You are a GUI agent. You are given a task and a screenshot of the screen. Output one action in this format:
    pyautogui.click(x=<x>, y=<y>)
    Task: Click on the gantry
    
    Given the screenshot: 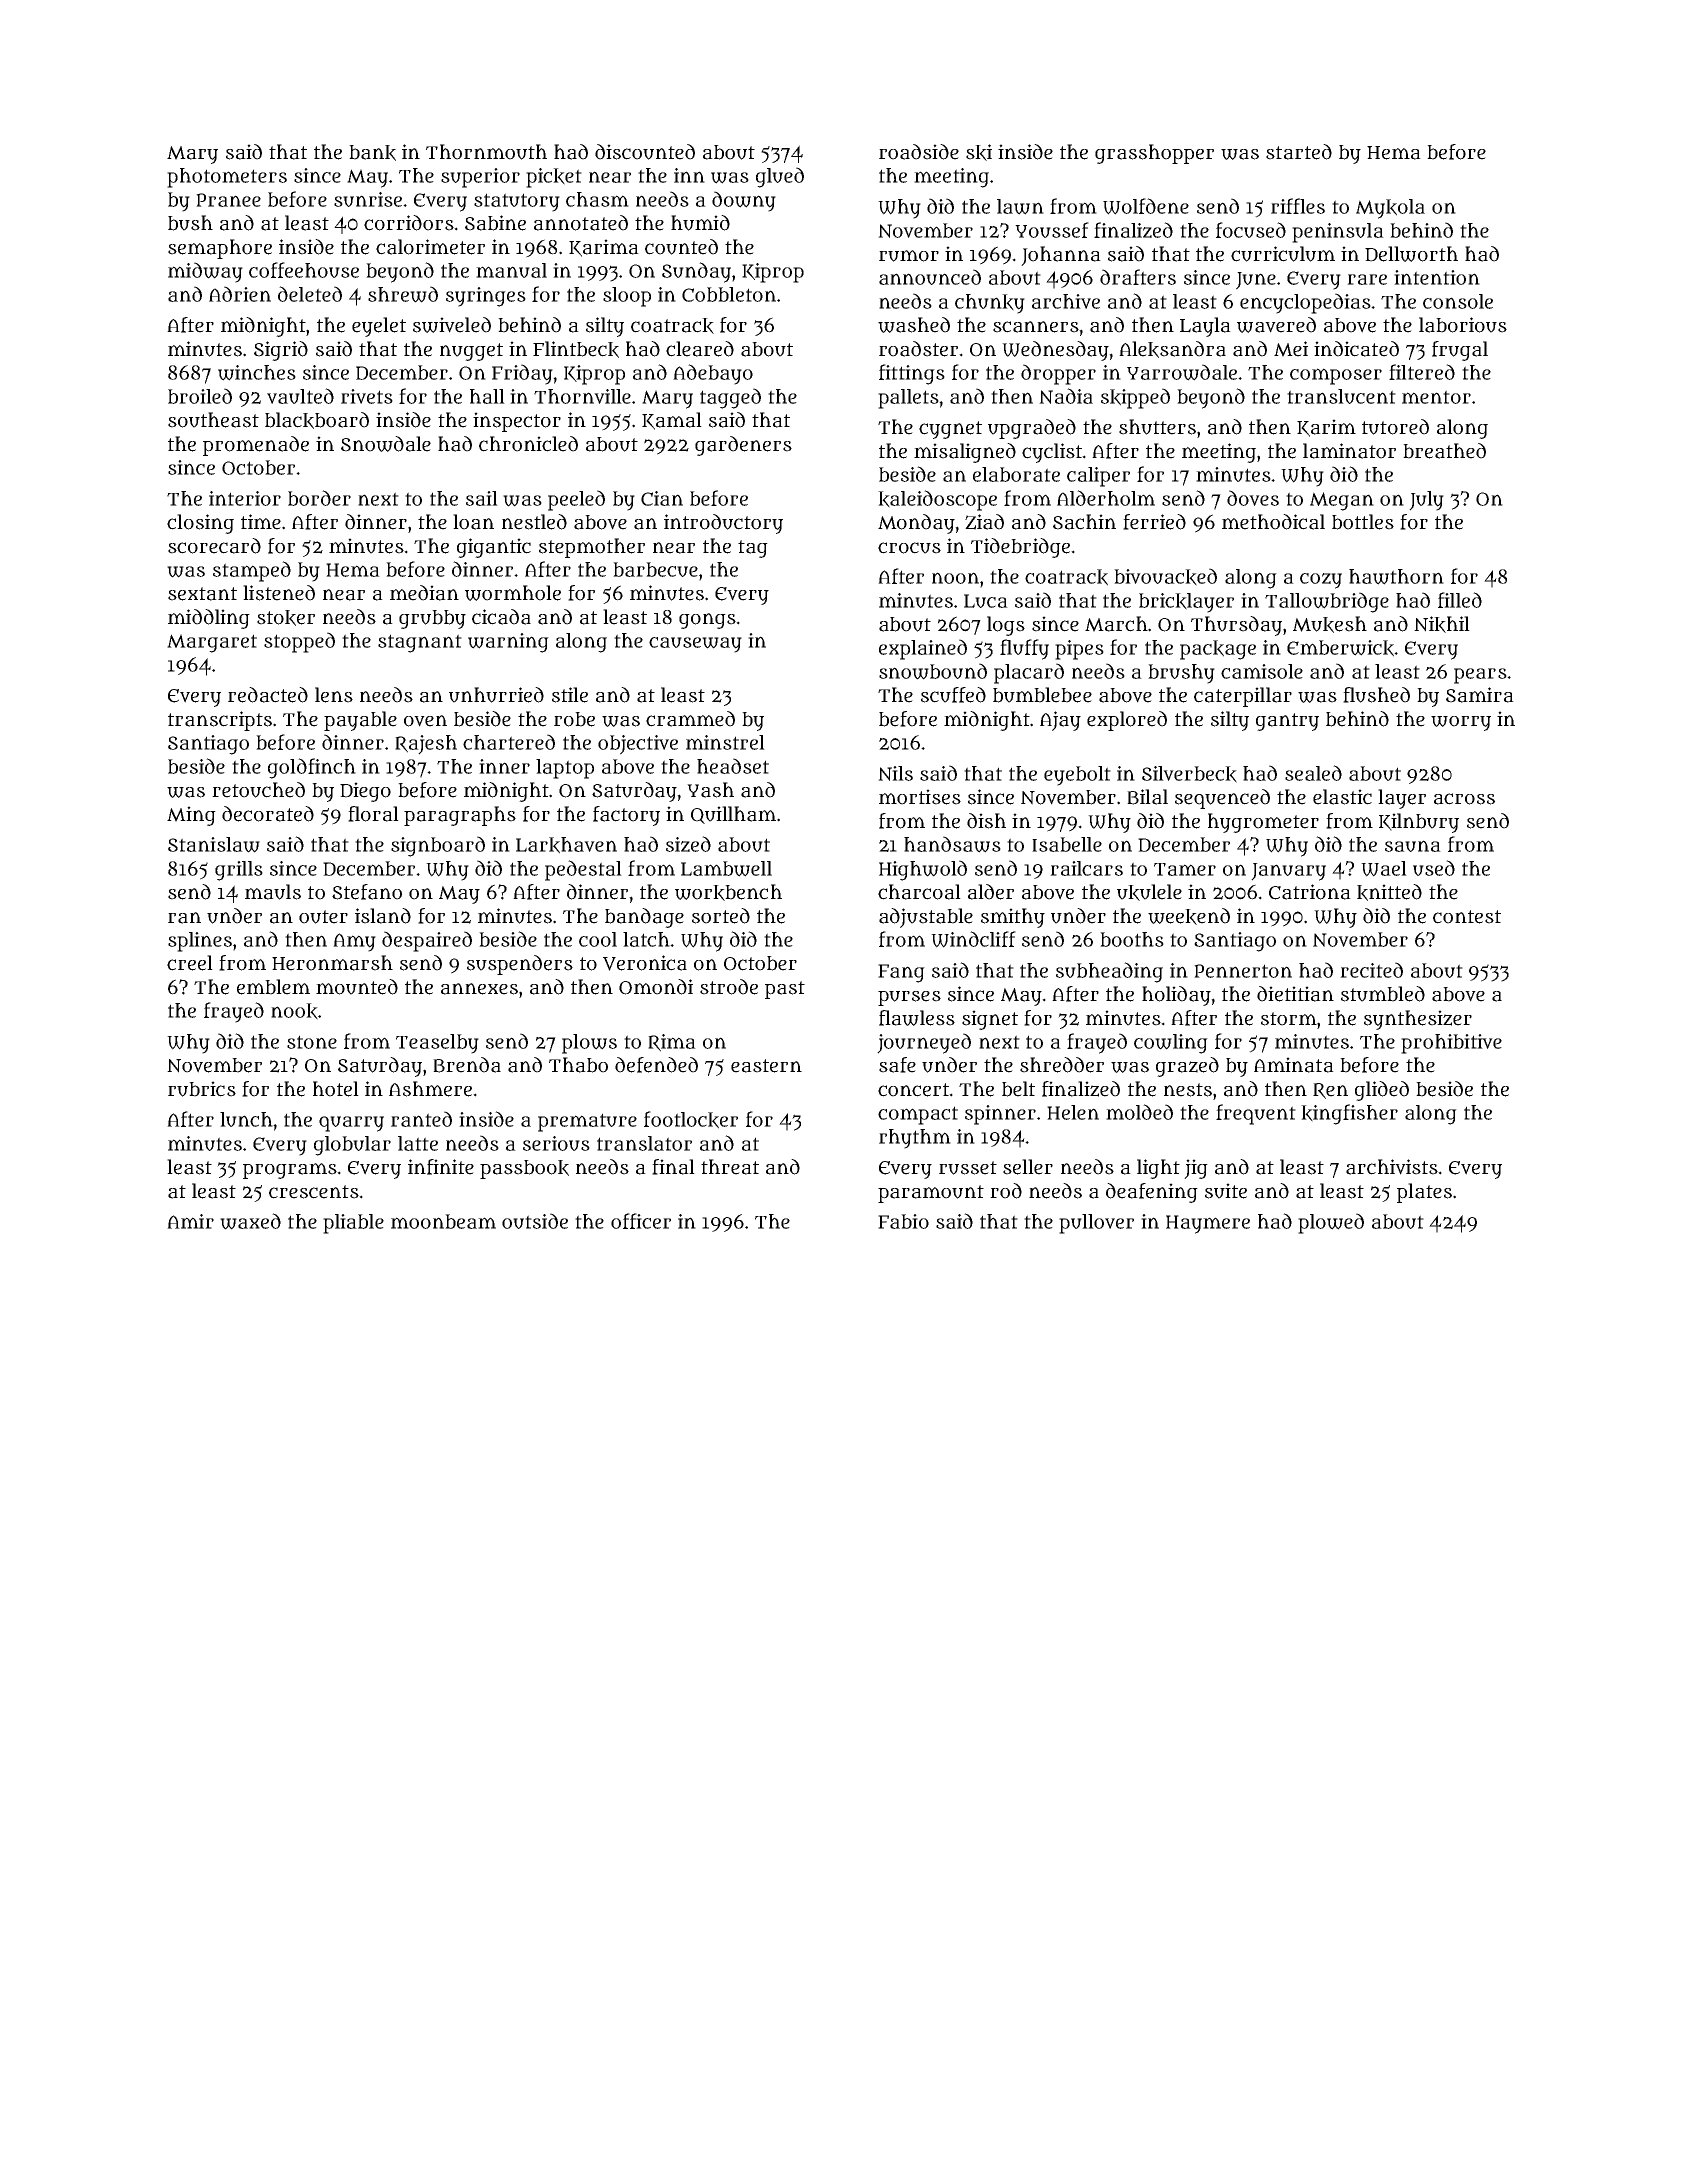 What is the action you would take?
    pyautogui.click(x=1287, y=722)
